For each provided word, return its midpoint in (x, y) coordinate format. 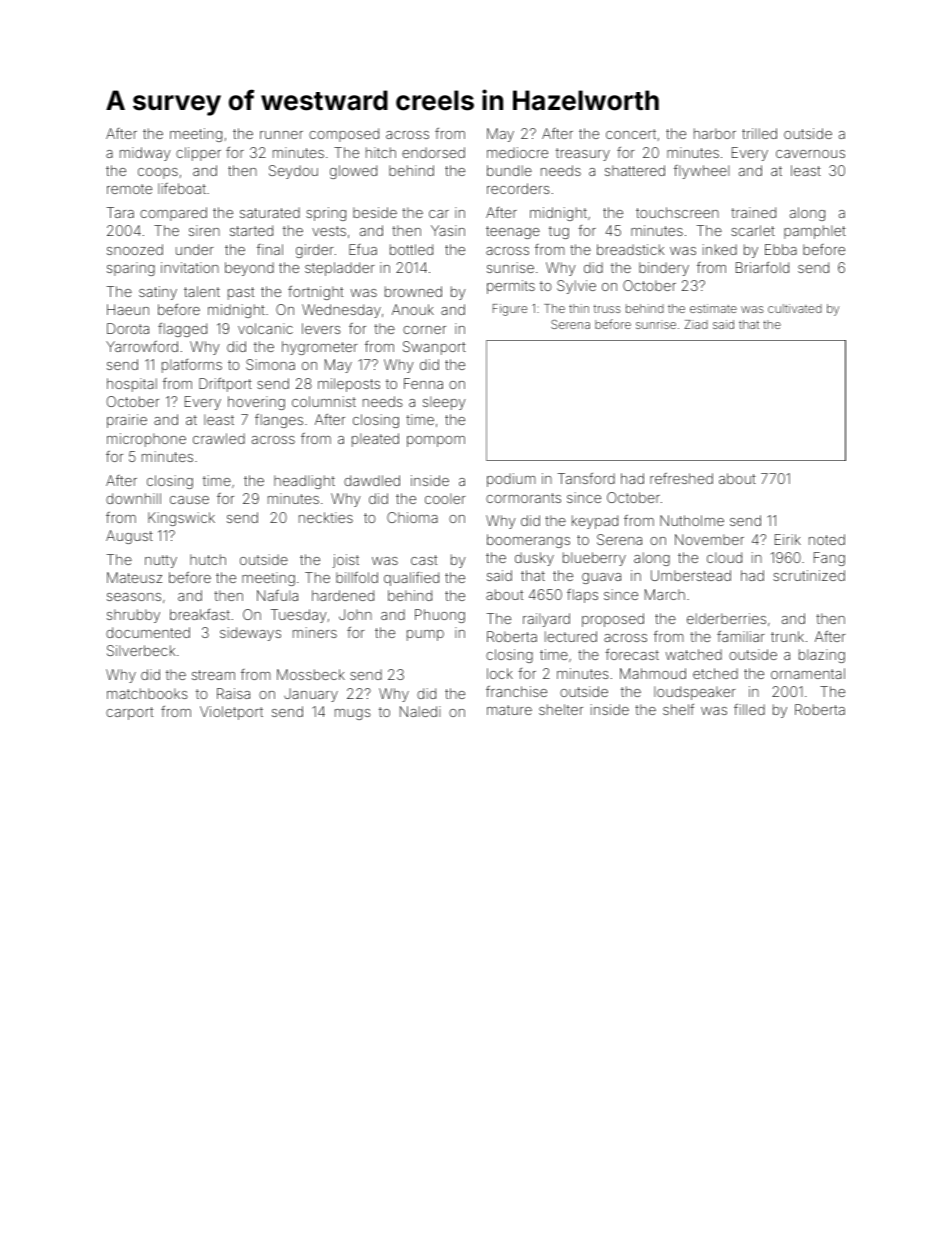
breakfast (200, 614)
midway (145, 154)
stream (213, 675)
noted (827, 539)
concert (631, 134)
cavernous (810, 154)
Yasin (448, 230)
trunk (787, 636)
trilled (759, 133)
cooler (445, 498)
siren (204, 230)
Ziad (696, 324)
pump (425, 635)
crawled (219, 438)
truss (607, 309)
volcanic (265, 328)
